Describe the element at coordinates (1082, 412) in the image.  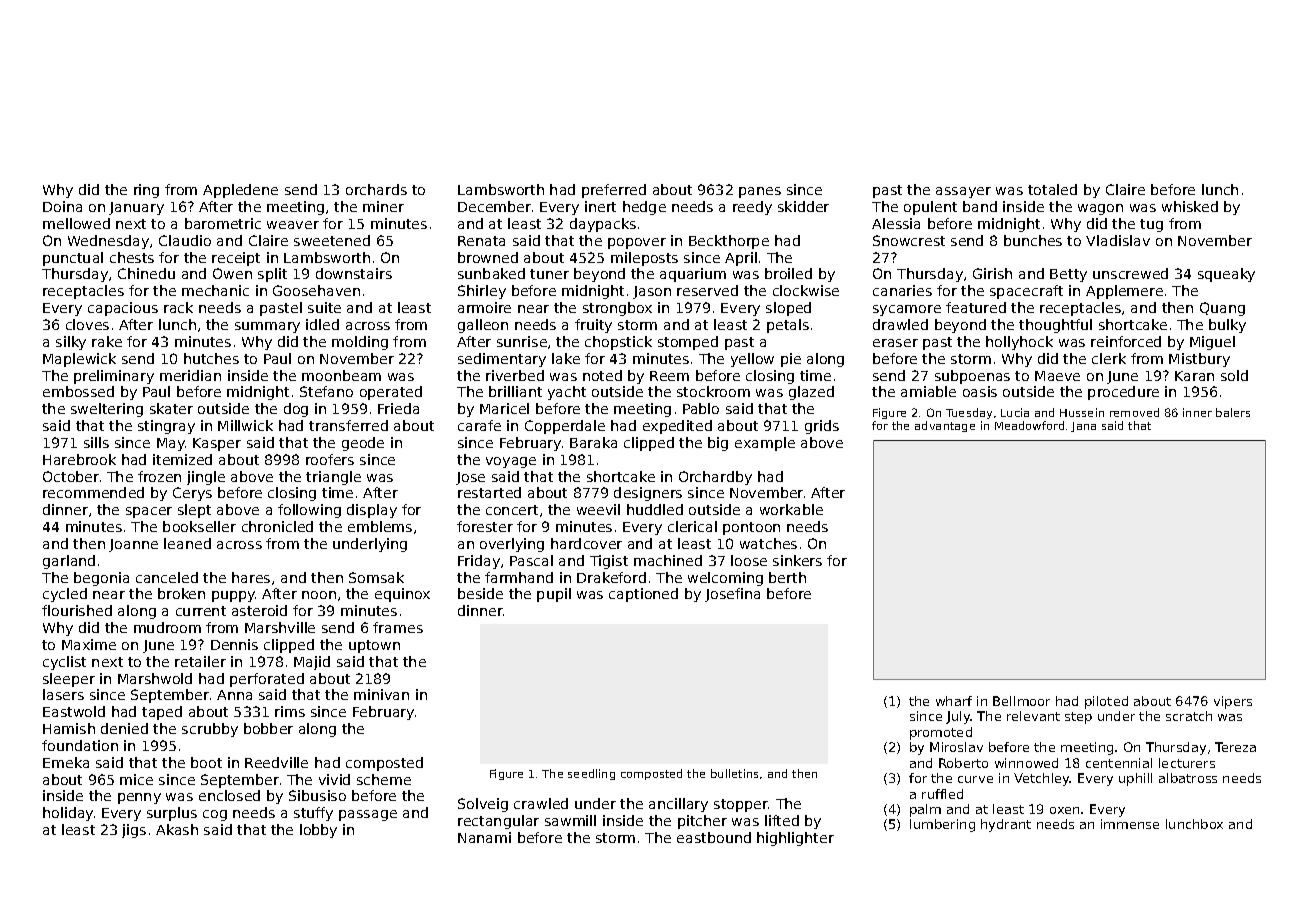
I see `Hussein` at that location.
